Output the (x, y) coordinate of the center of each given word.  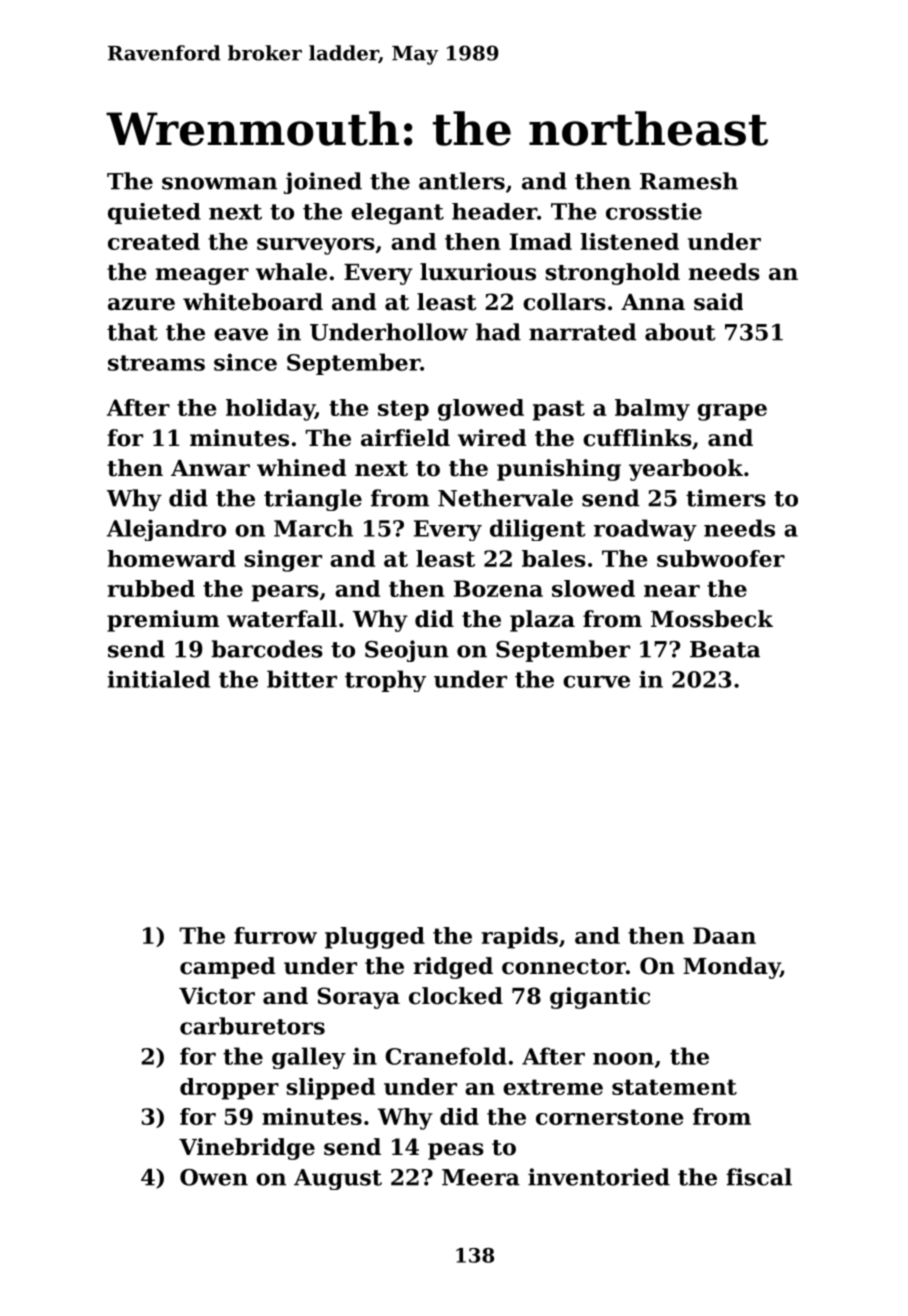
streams (156, 363)
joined (323, 183)
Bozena (498, 588)
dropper (229, 1089)
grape (732, 412)
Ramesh (689, 181)
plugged (375, 938)
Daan (724, 935)
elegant (397, 214)
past (559, 410)
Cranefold (446, 1056)
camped (227, 968)
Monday (731, 968)
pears (285, 593)
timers (726, 498)
